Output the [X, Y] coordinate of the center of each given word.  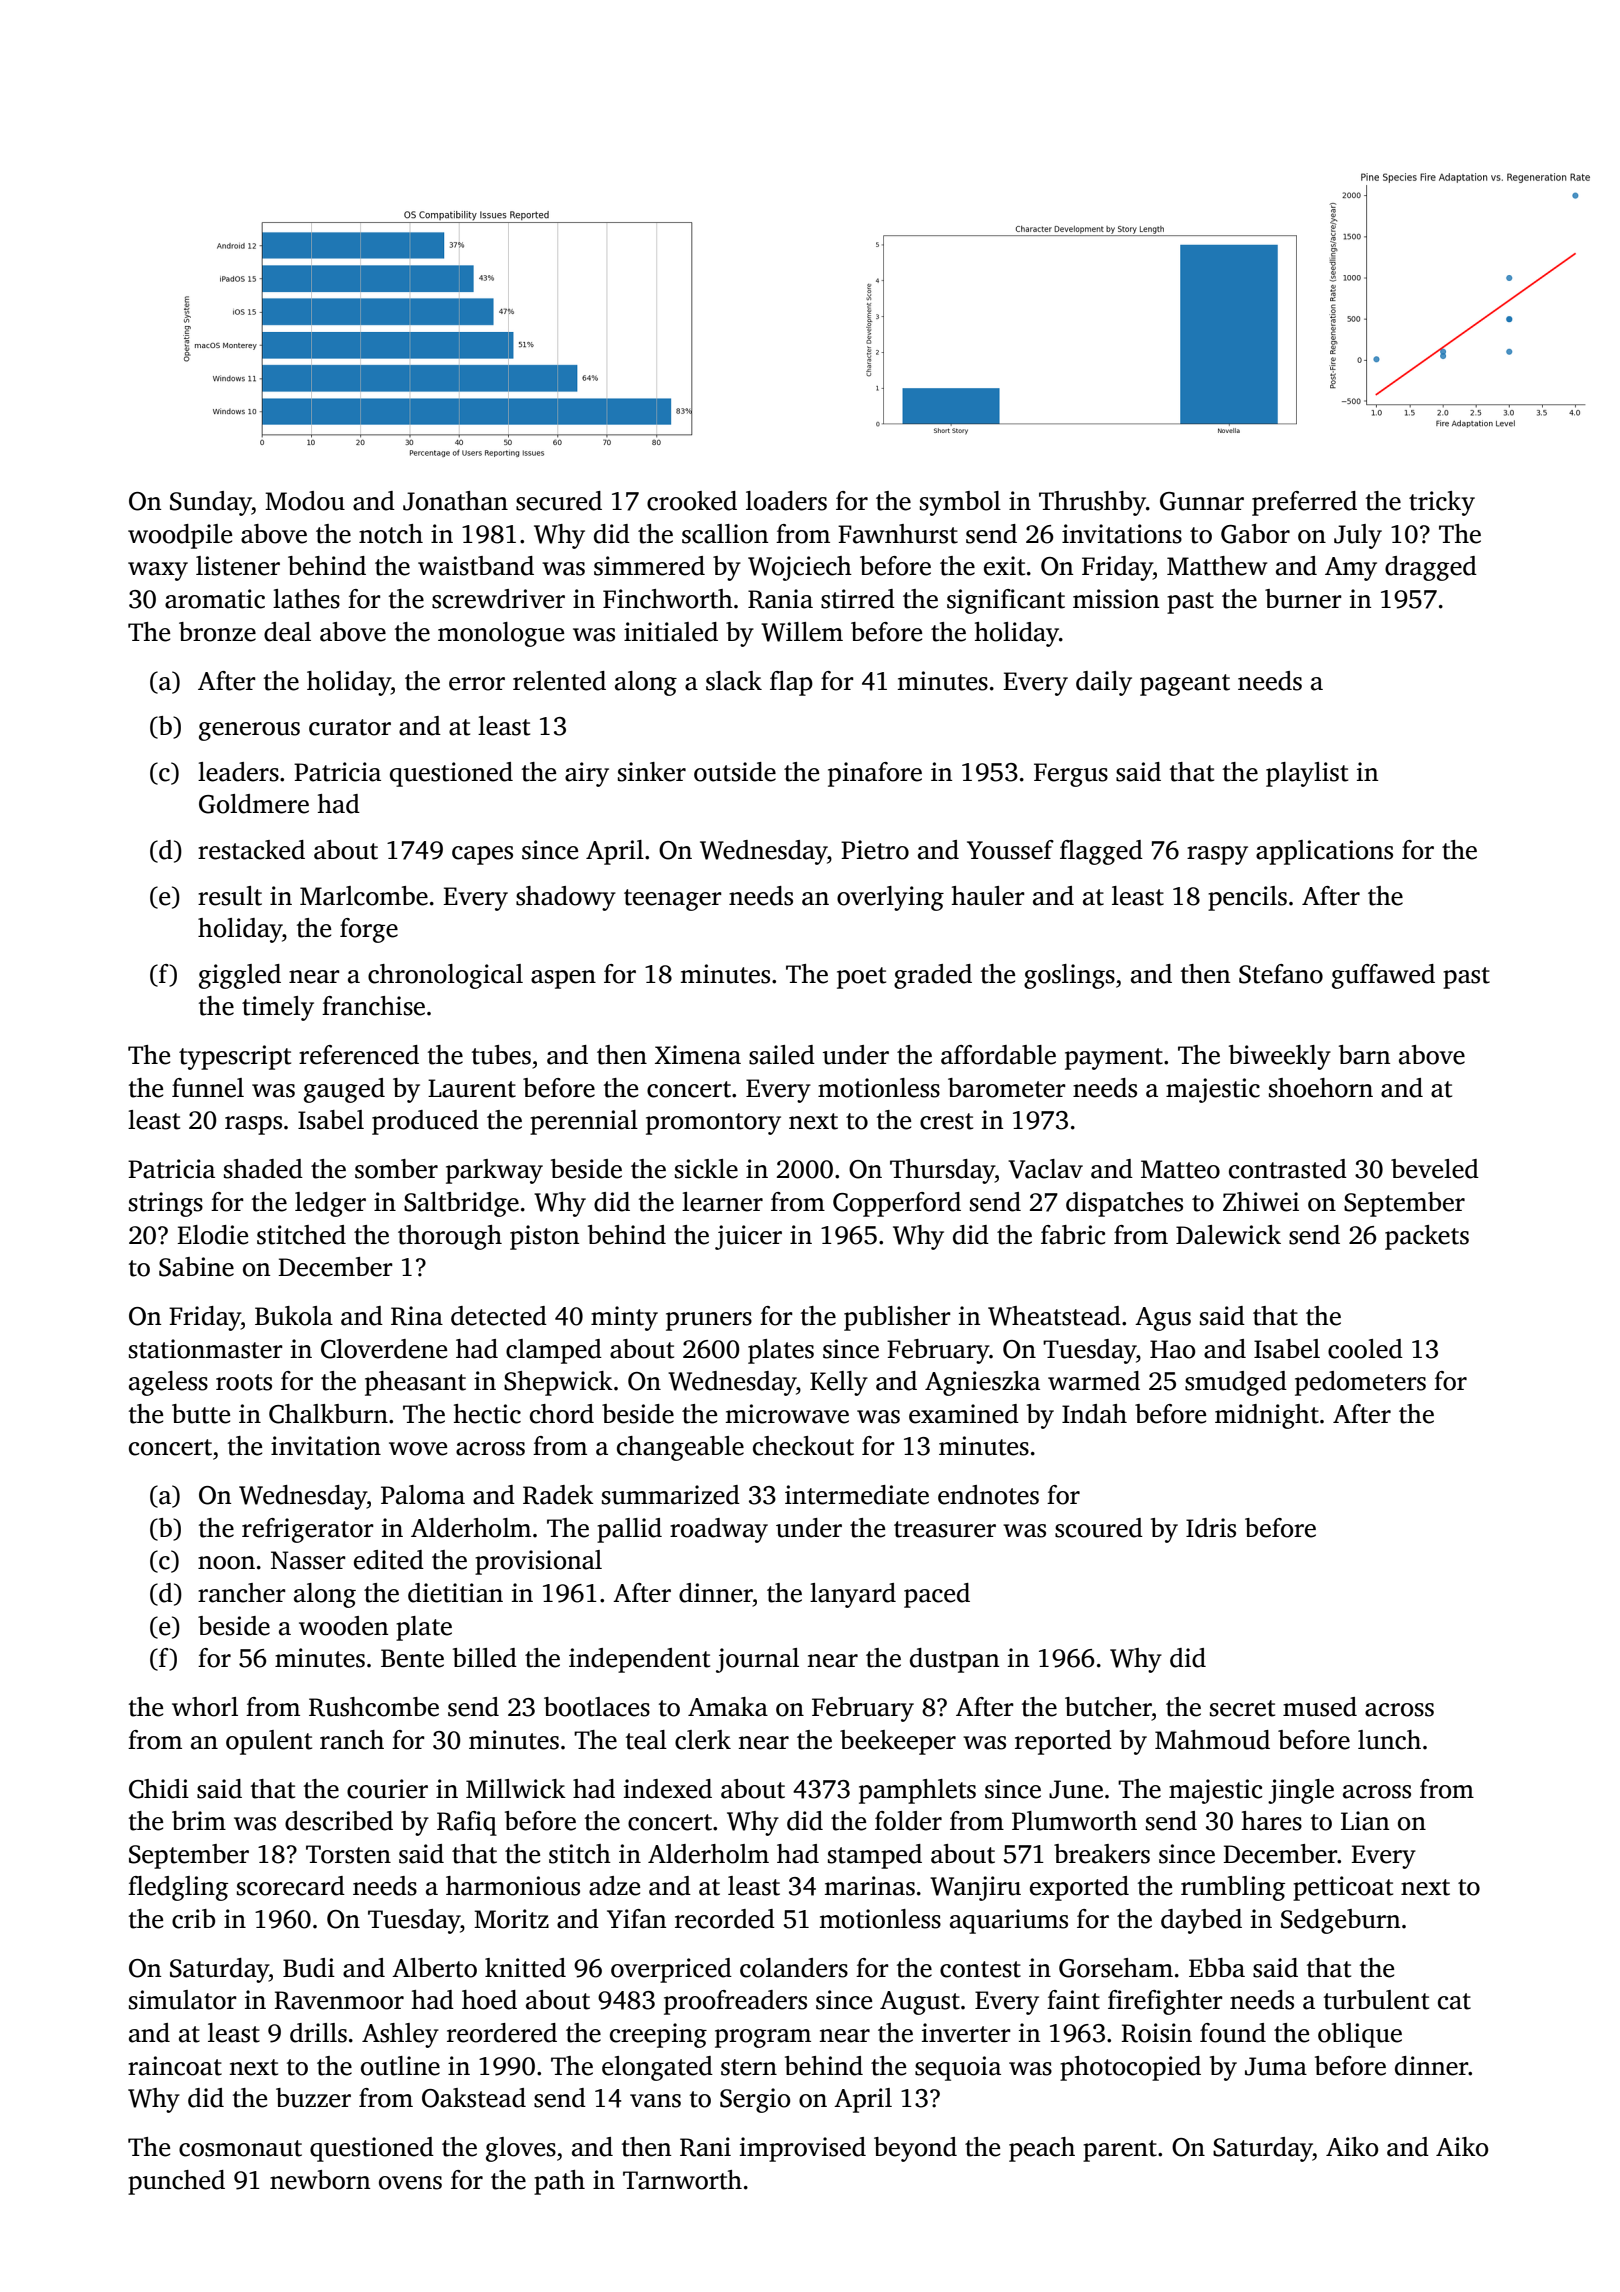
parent [1120, 2151]
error [477, 684]
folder [908, 1821]
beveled [1435, 1169]
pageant [1185, 685]
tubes [501, 1055]
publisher [897, 1318]
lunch [1389, 1740]
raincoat [175, 2066]
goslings [1069, 976]
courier [387, 1789]
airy [587, 774]
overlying [890, 898]
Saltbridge [461, 1204]
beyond [915, 2149]
